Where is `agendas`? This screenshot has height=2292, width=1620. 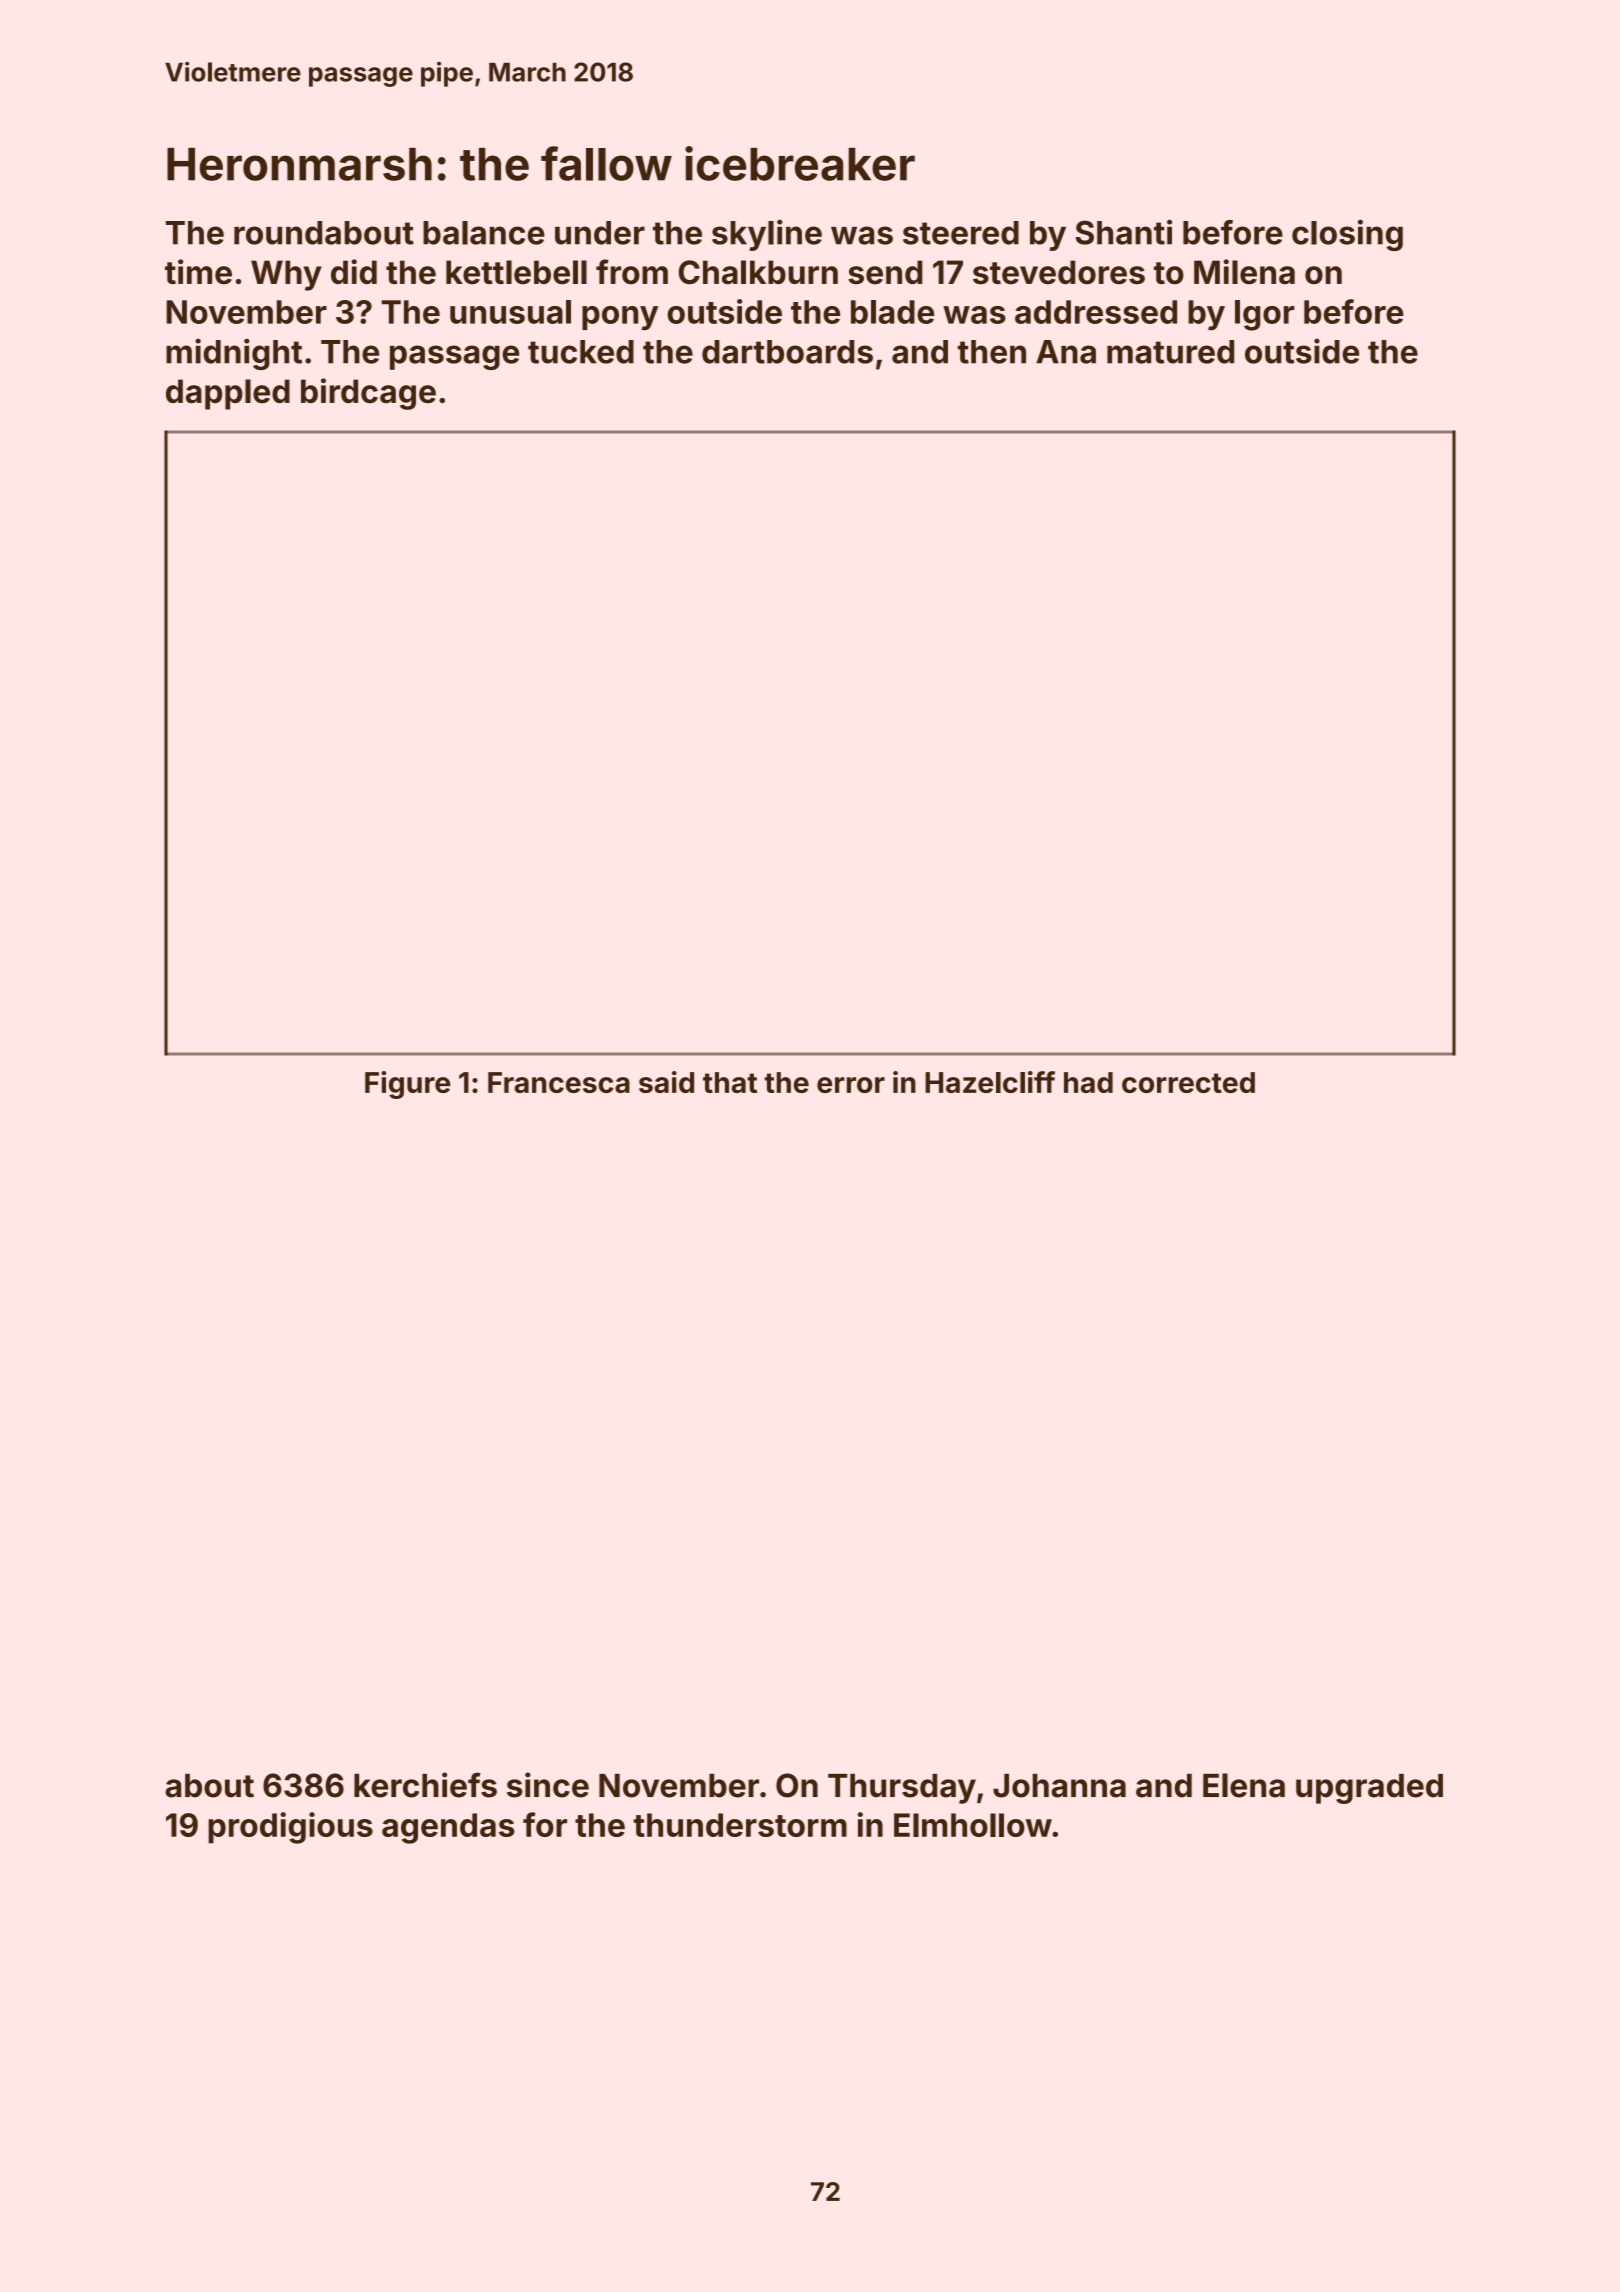
agendas is located at coordinates (448, 1828).
